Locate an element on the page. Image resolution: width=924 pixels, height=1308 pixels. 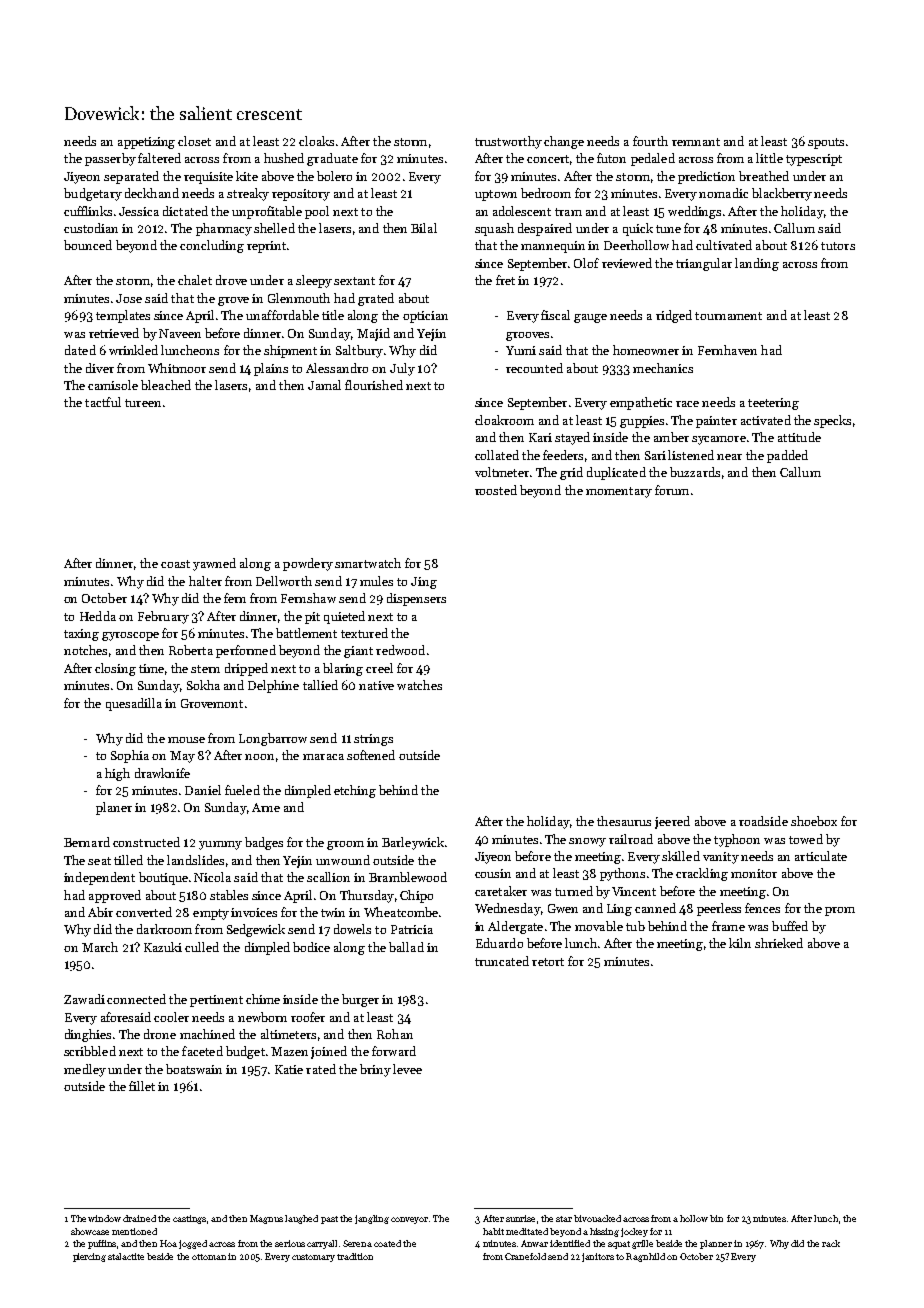
prom is located at coordinates (840, 911).
